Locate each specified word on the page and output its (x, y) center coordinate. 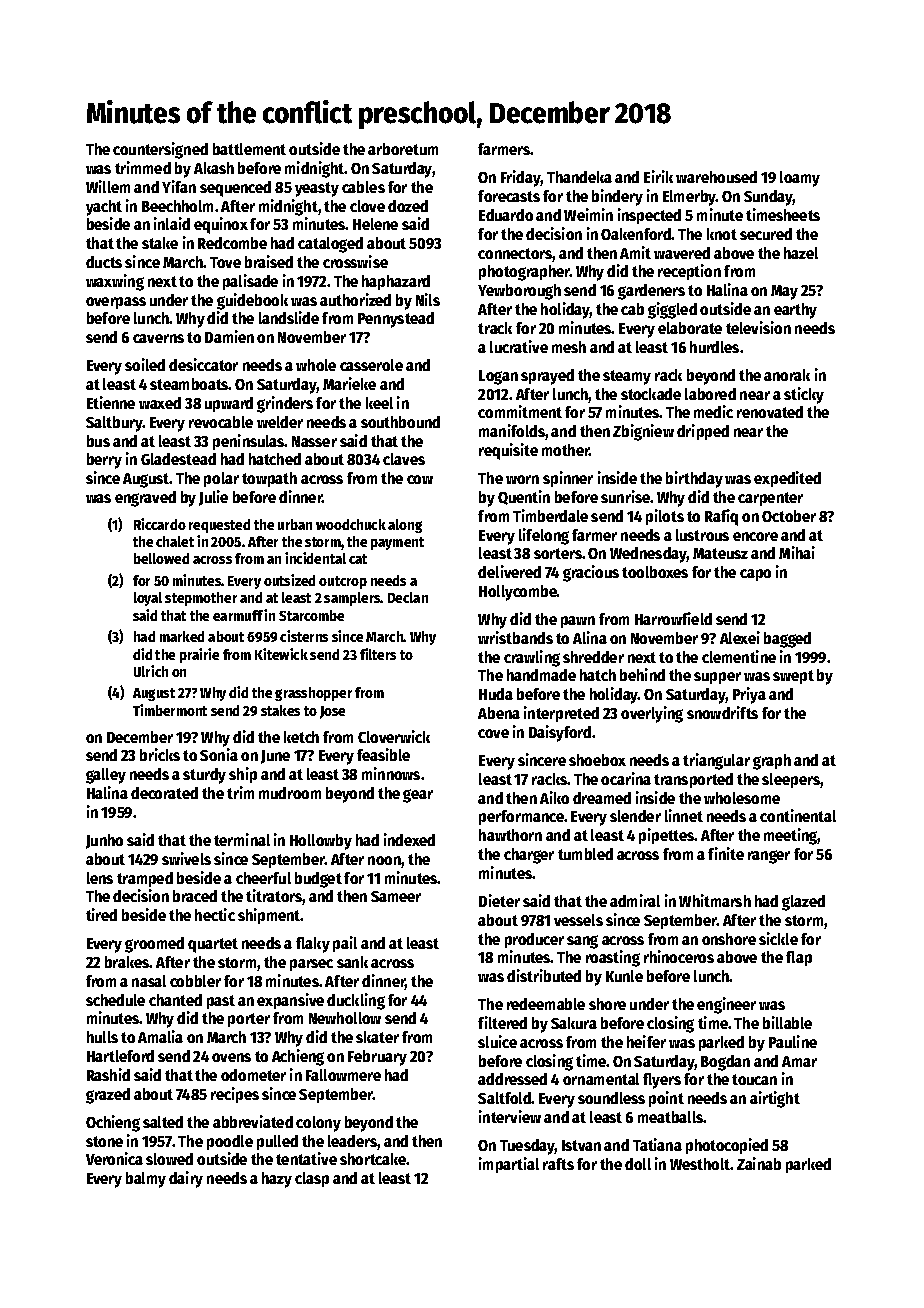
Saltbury (114, 424)
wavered (682, 253)
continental (798, 815)
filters (378, 654)
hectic (215, 914)
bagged (787, 640)
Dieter (499, 900)
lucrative (519, 346)
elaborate (690, 328)
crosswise (355, 261)
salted (163, 1122)
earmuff (238, 615)
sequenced (235, 189)
